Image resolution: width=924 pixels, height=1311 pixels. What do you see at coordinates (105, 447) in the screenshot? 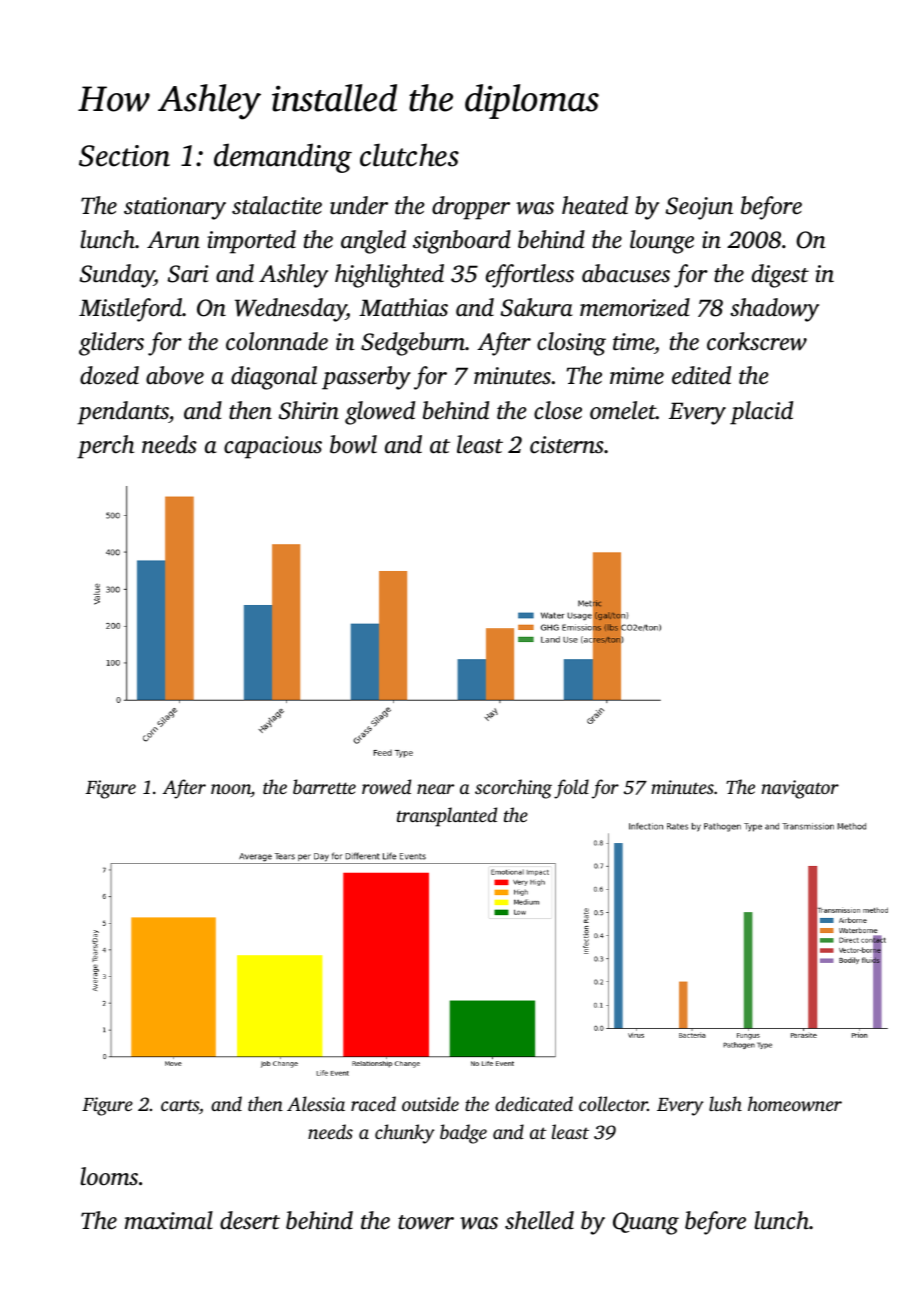
I see `perch` at bounding box center [105, 447].
